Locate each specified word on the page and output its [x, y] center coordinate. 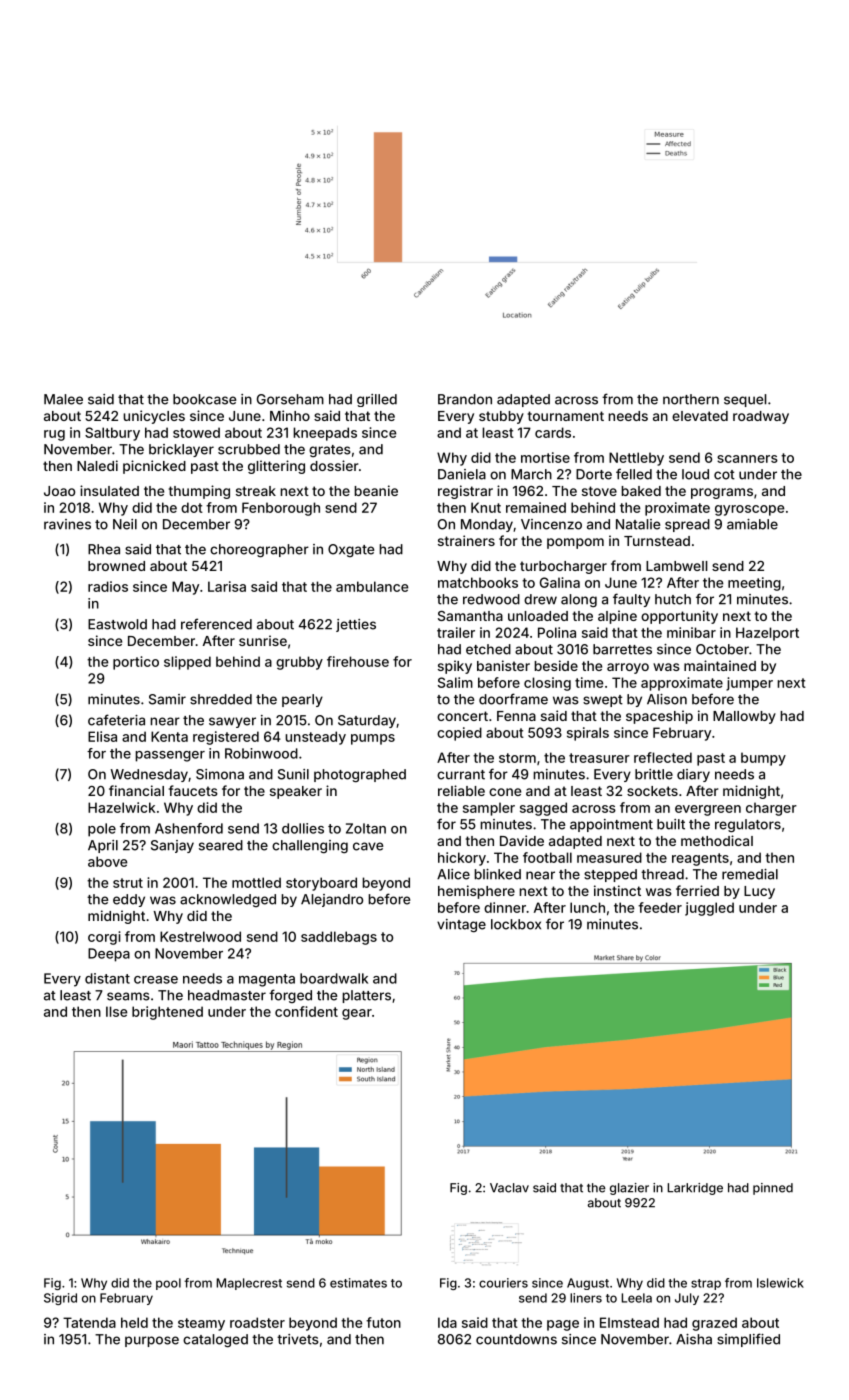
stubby [501, 417]
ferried [697, 890]
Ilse [116, 1011]
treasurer [599, 758]
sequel [745, 400]
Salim [455, 682]
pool [168, 1284]
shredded [221, 699]
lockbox [516, 924]
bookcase [204, 399]
